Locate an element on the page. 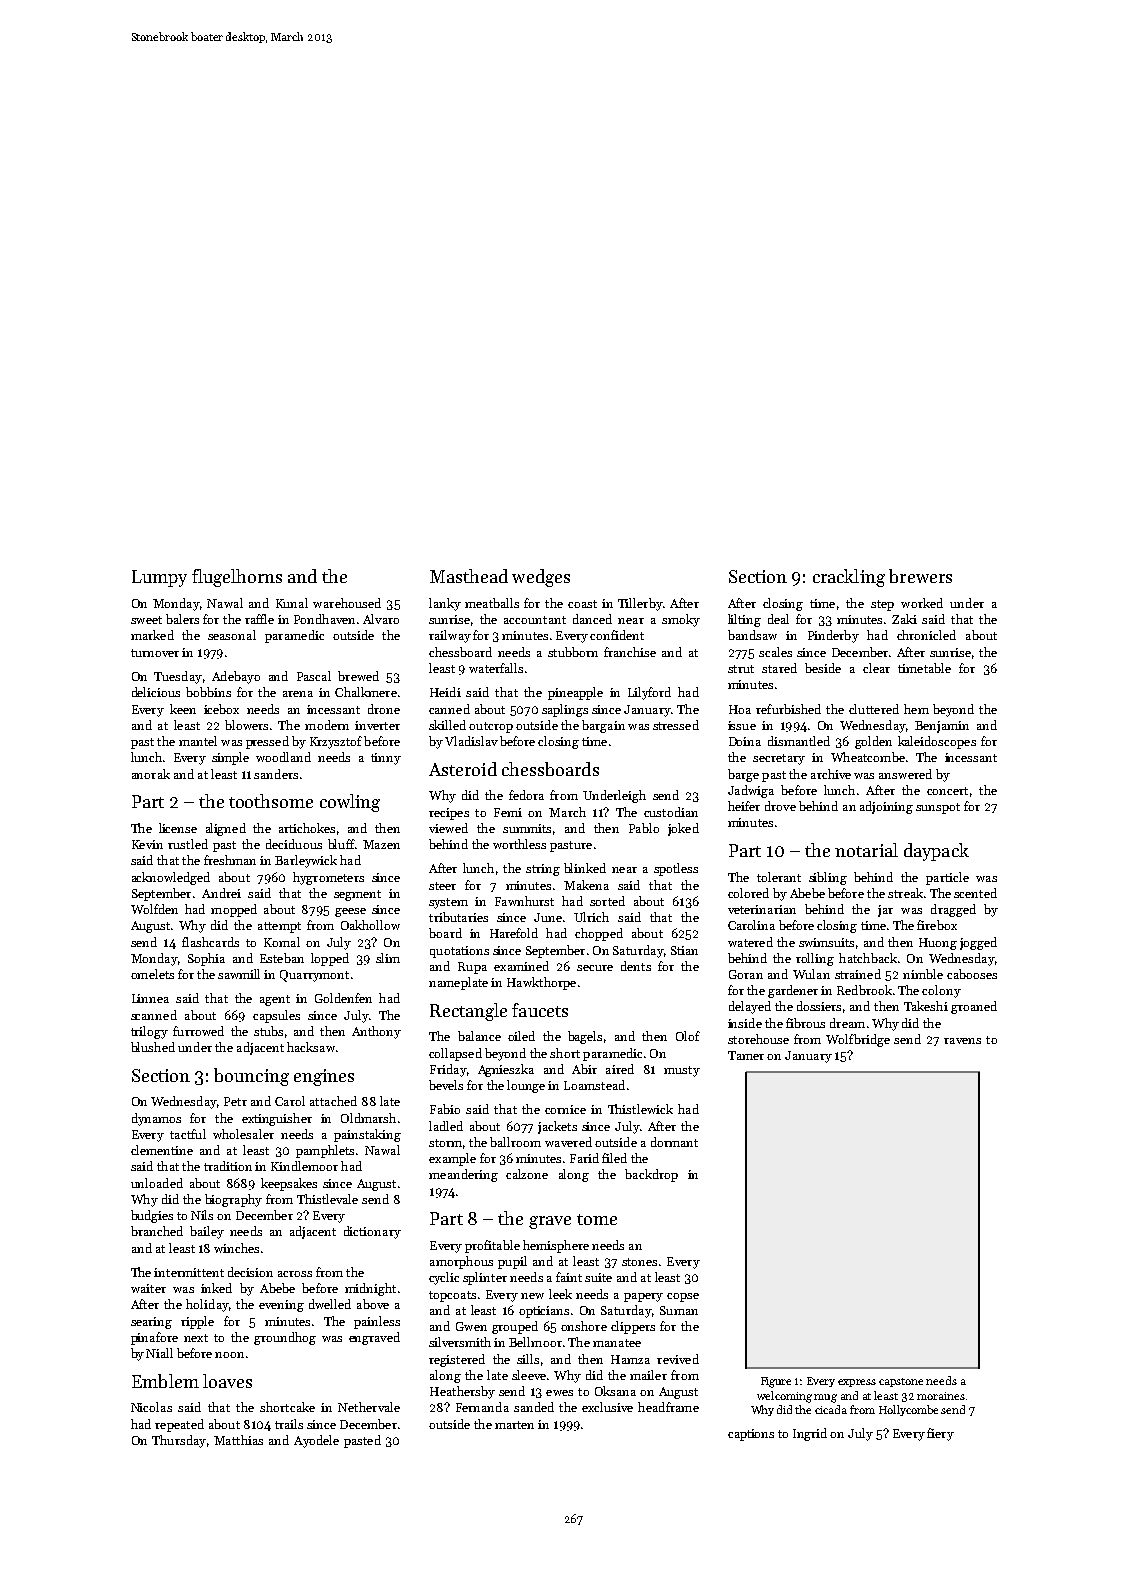 Image resolution: width=1128 pixels, height=1595 pixels. fiery is located at coordinates (940, 1434).
